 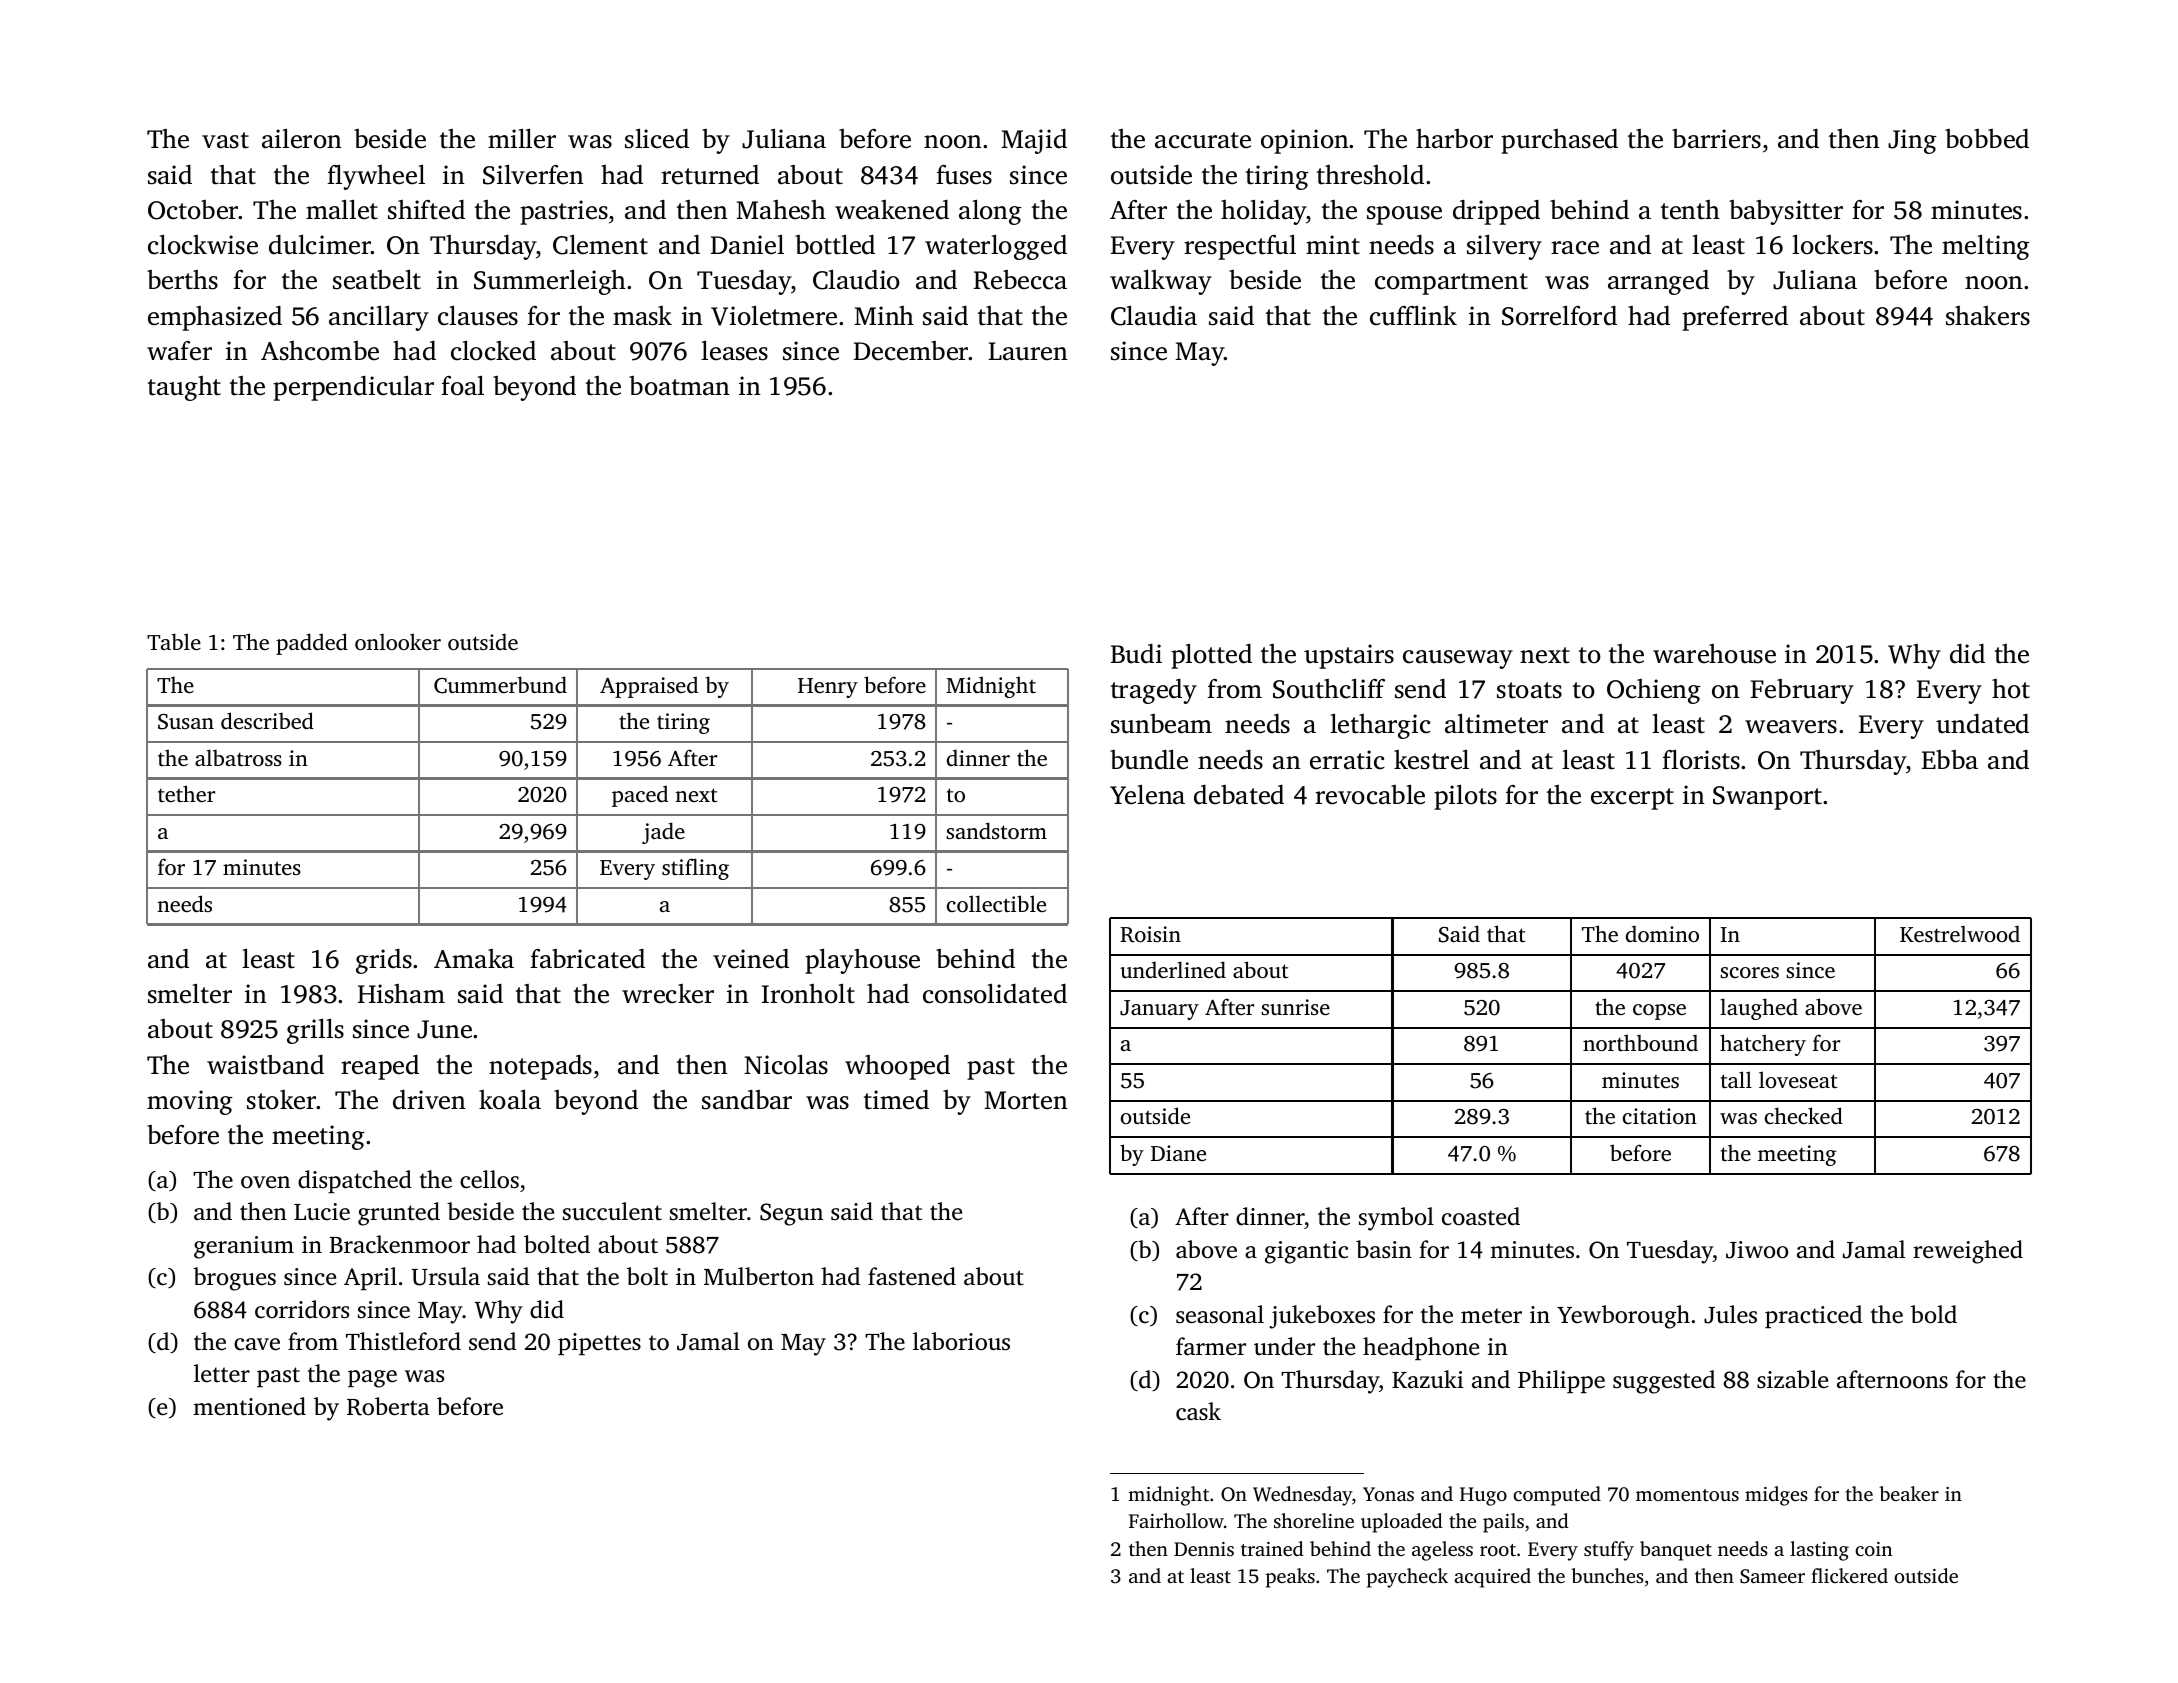 What do you see at coordinates (1832, 245) in the screenshot?
I see `lockers` at bounding box center [1832, 245].
